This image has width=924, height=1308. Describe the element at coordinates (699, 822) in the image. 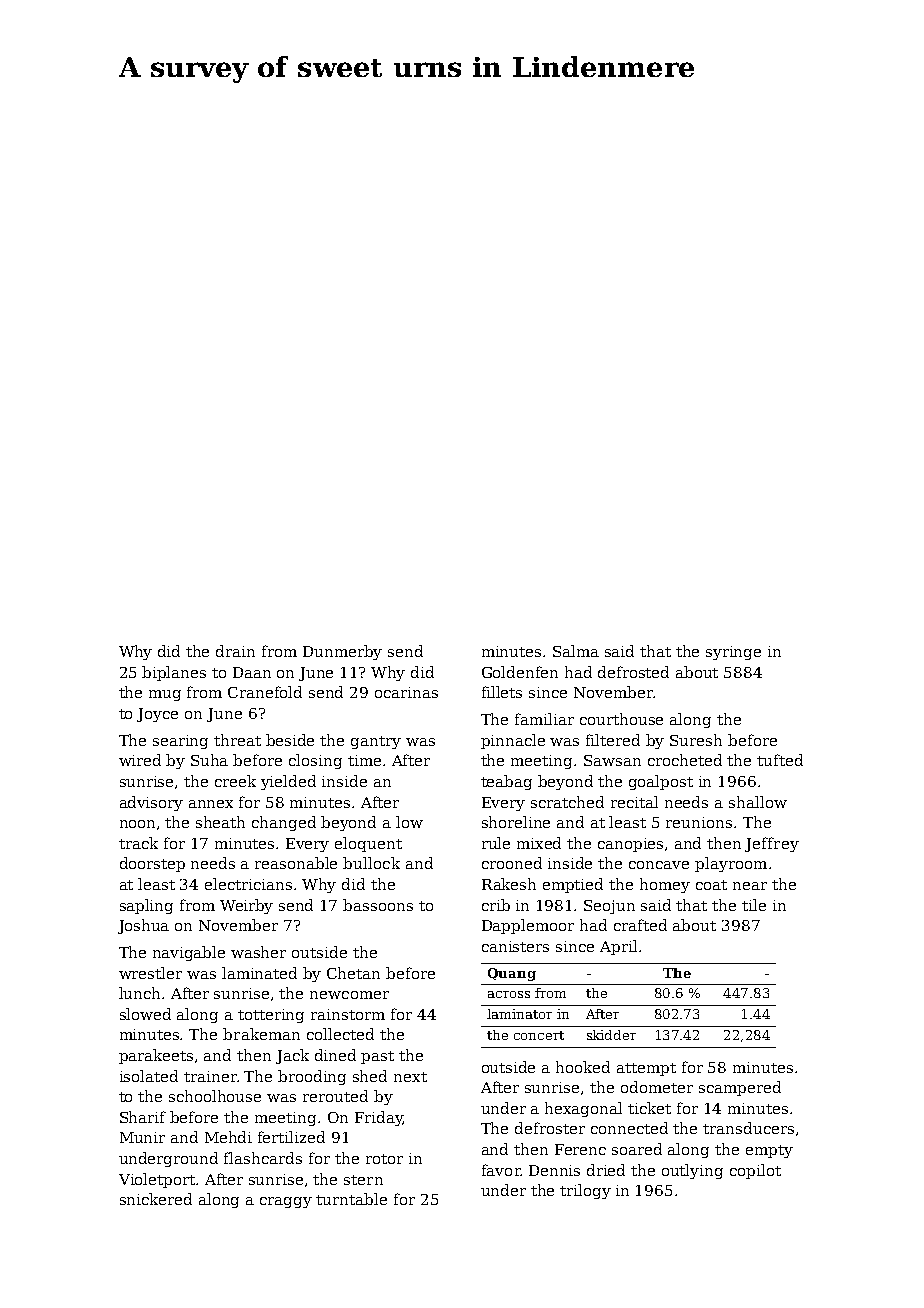

I see `reunions` at that location.
